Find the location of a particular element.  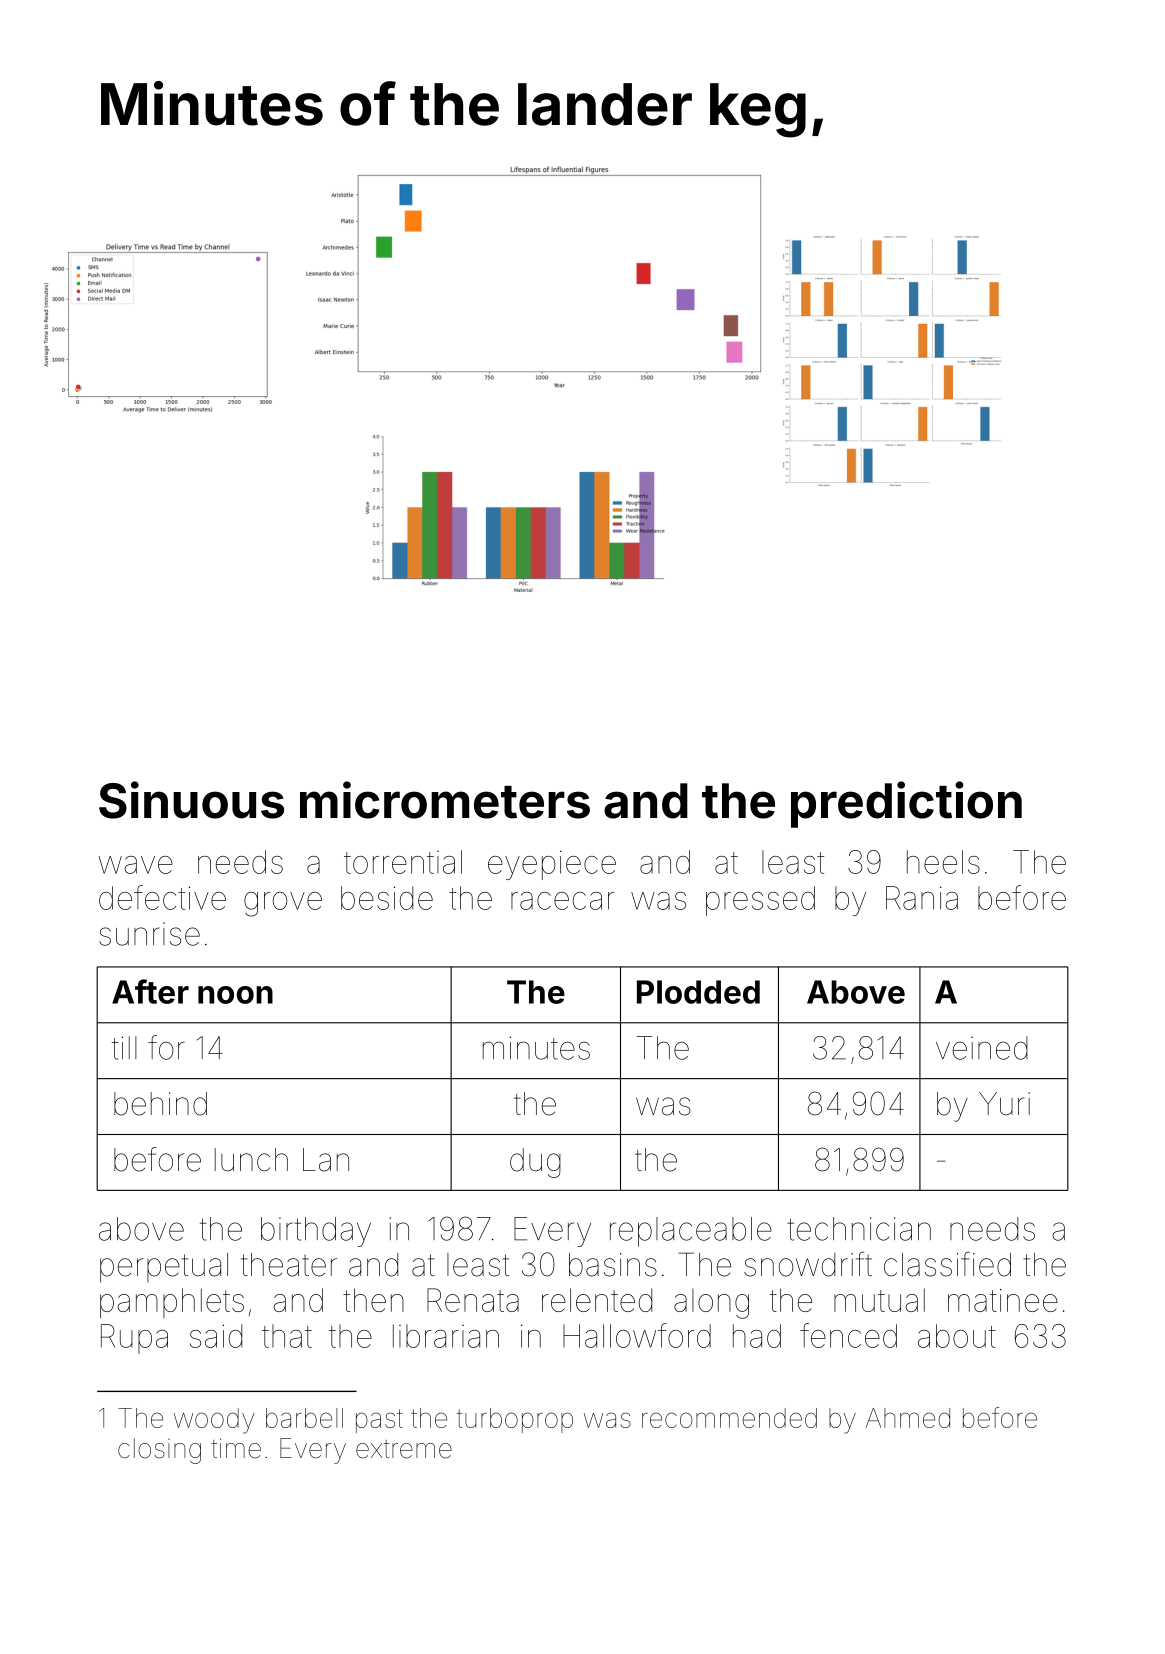

technician is located at coordinates (859, 1229).
